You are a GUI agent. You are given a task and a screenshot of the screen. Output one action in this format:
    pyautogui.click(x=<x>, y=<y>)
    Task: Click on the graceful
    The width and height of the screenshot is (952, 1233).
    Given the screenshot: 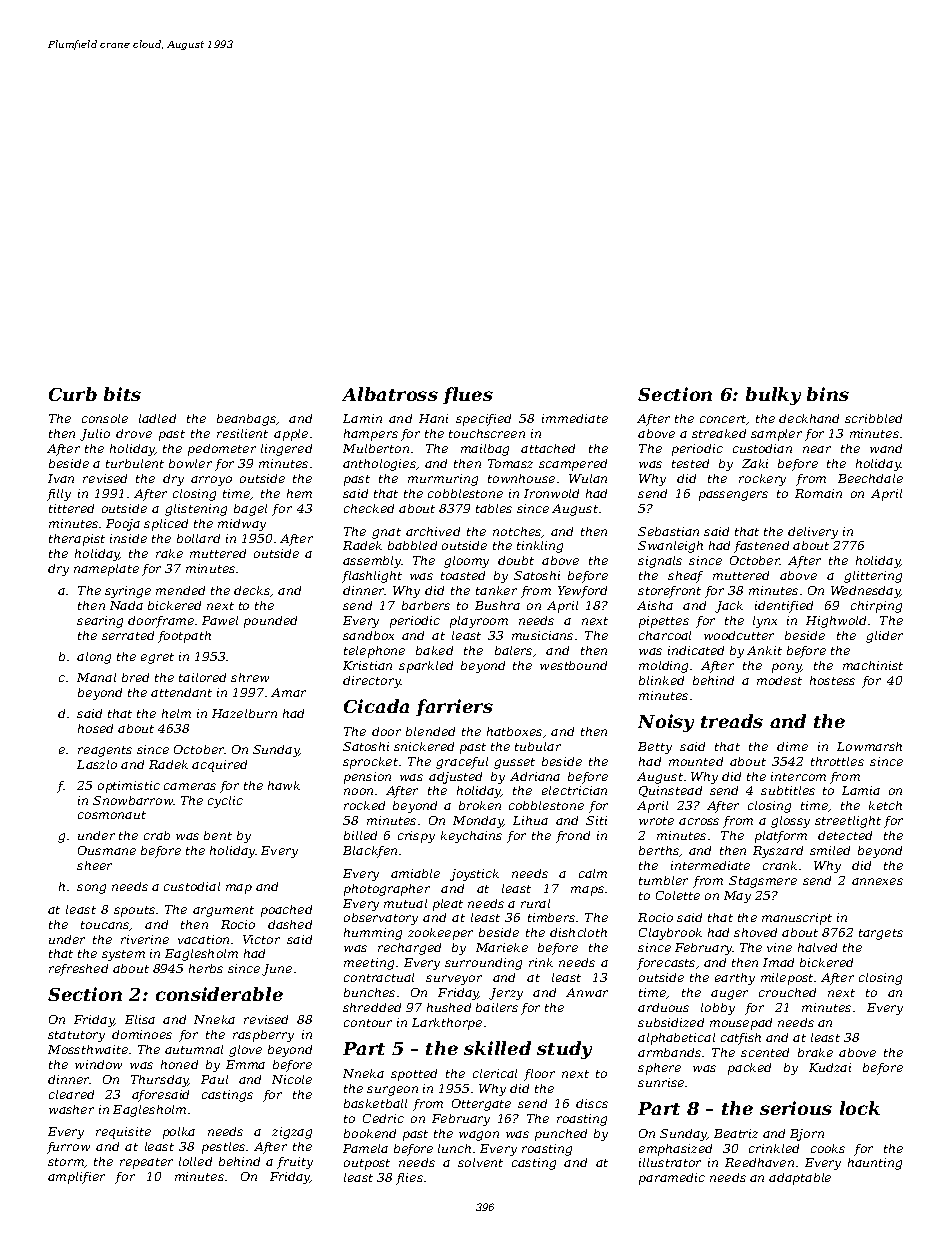 What is the action you would take?
    pyautogui.click(x=462, y=763)
